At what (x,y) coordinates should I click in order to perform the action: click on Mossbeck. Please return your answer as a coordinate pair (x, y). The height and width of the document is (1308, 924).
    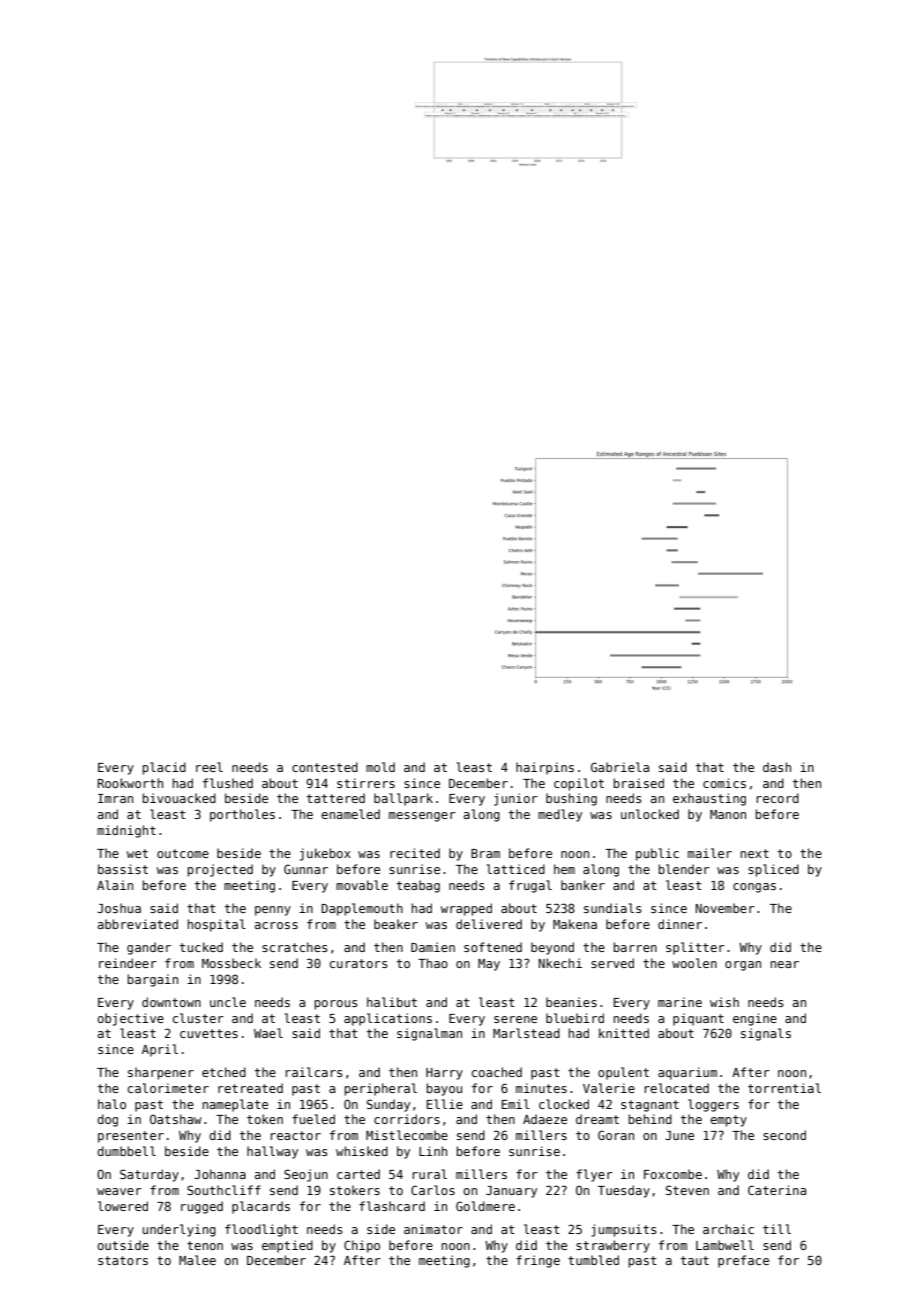
    Looking at the image, I should click on (231, 963).
